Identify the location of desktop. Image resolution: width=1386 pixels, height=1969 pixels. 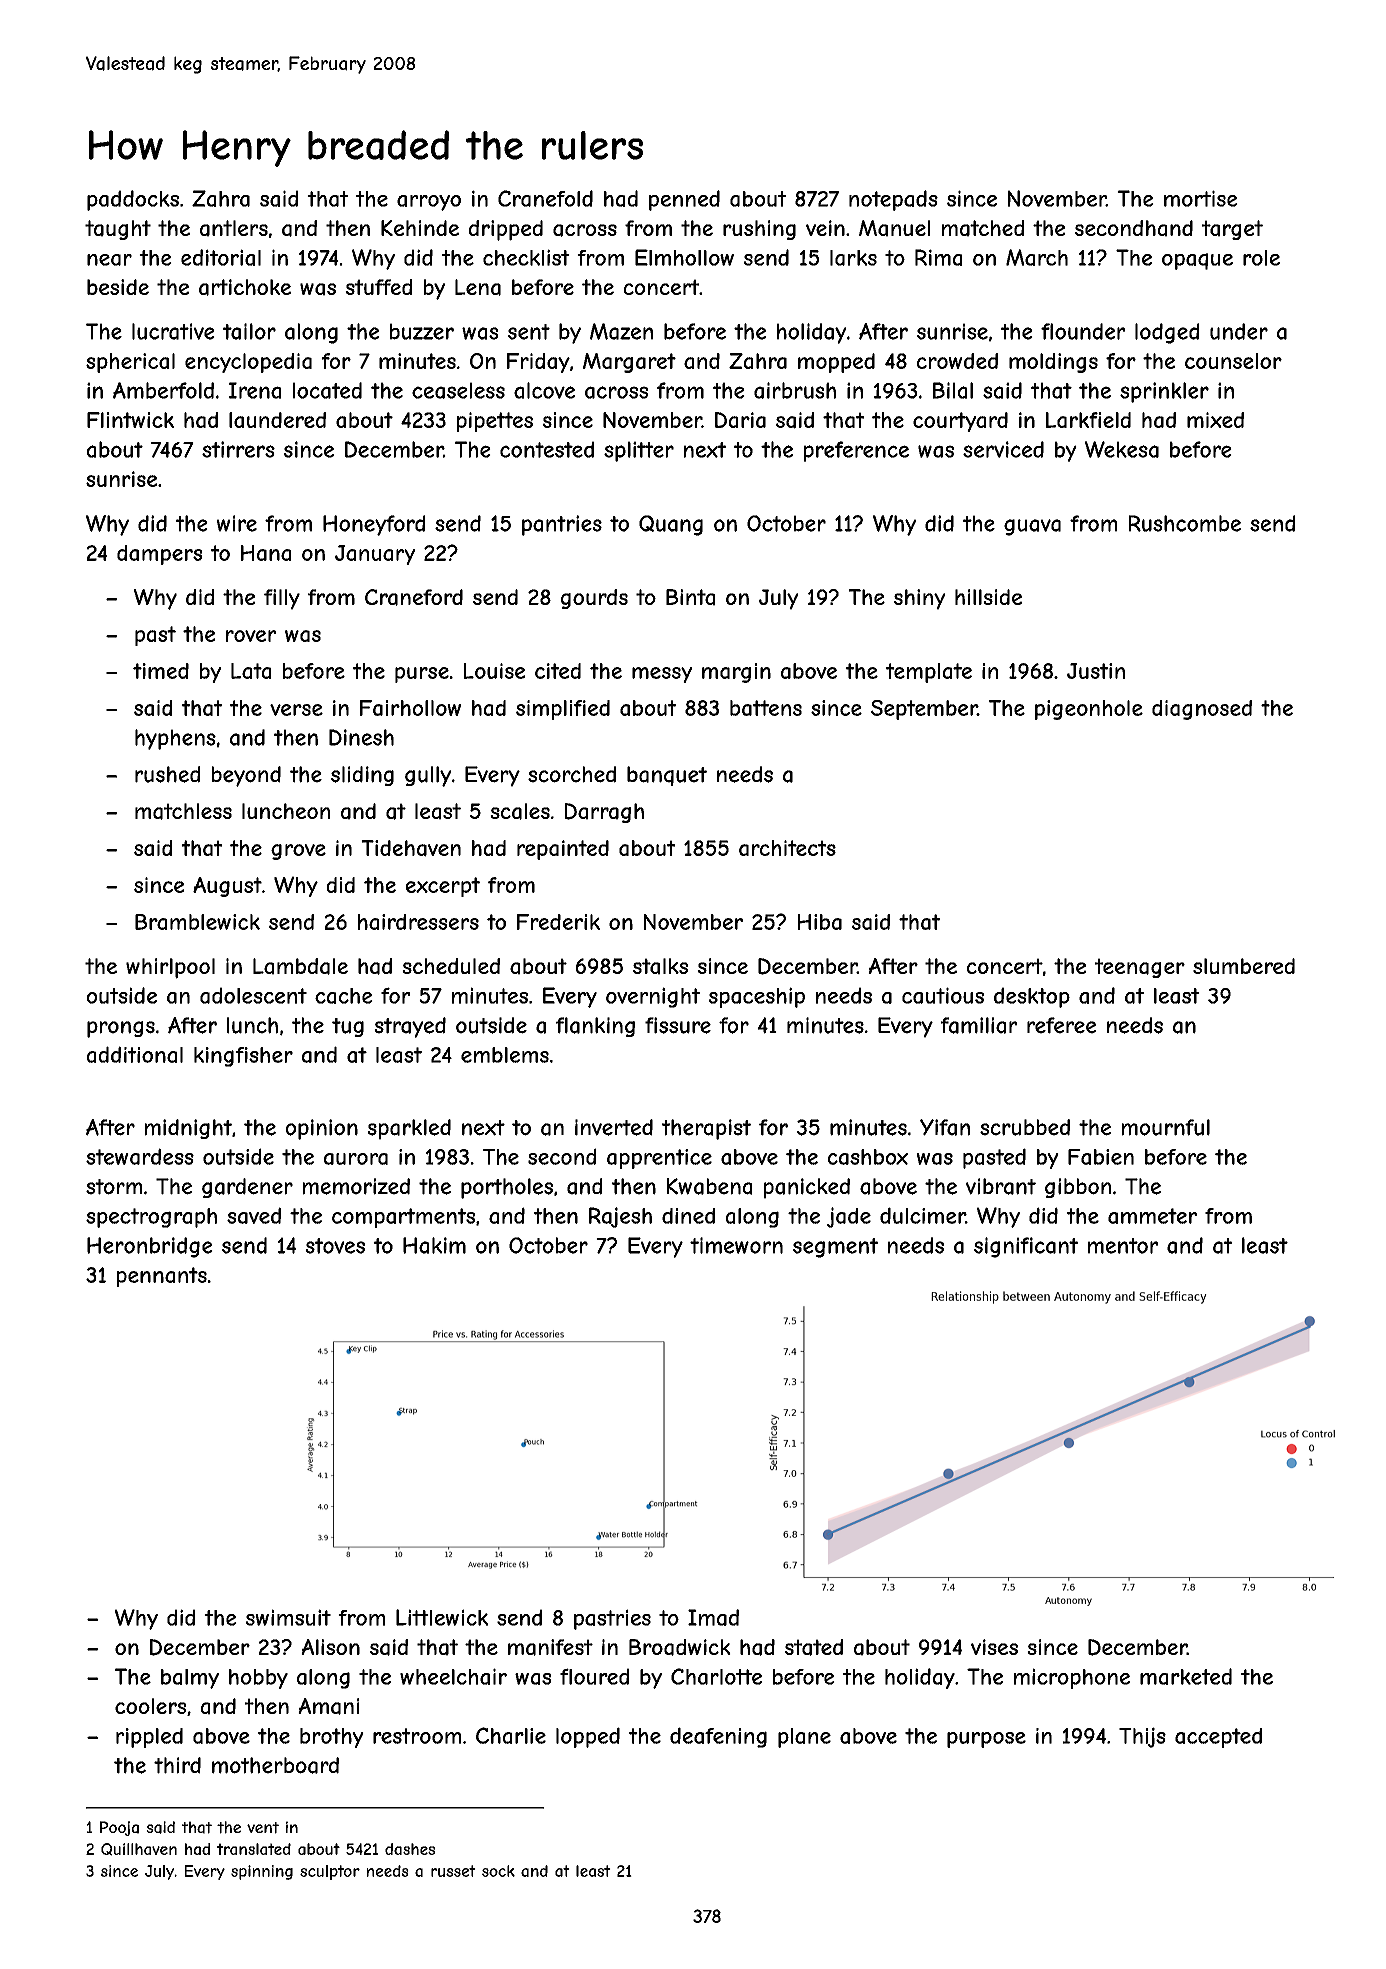
(1032, 997).
